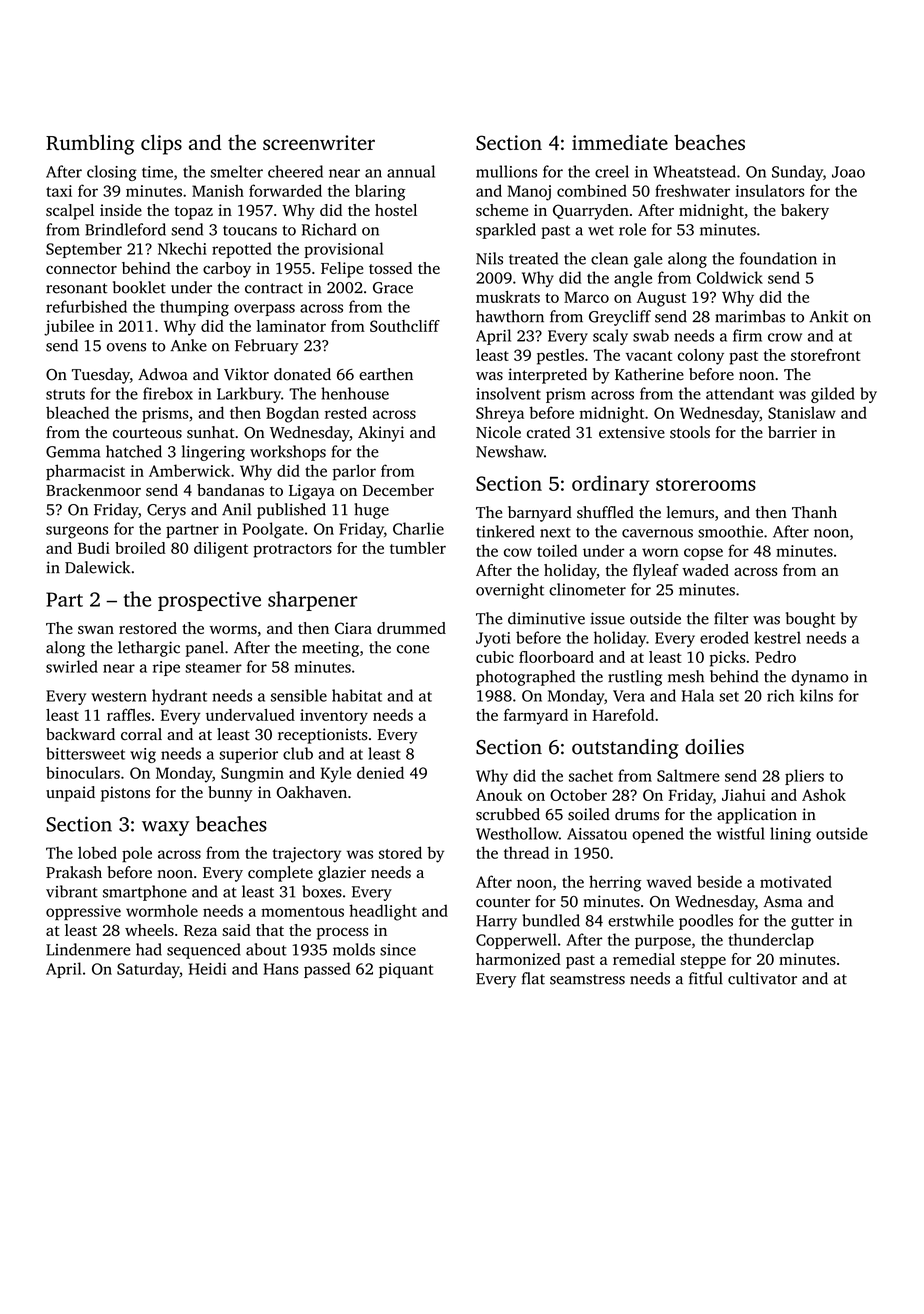 This document has height=1314, width=924. Describe the element at coordinates (161, 144) in the document. I see `clips` at that location.
